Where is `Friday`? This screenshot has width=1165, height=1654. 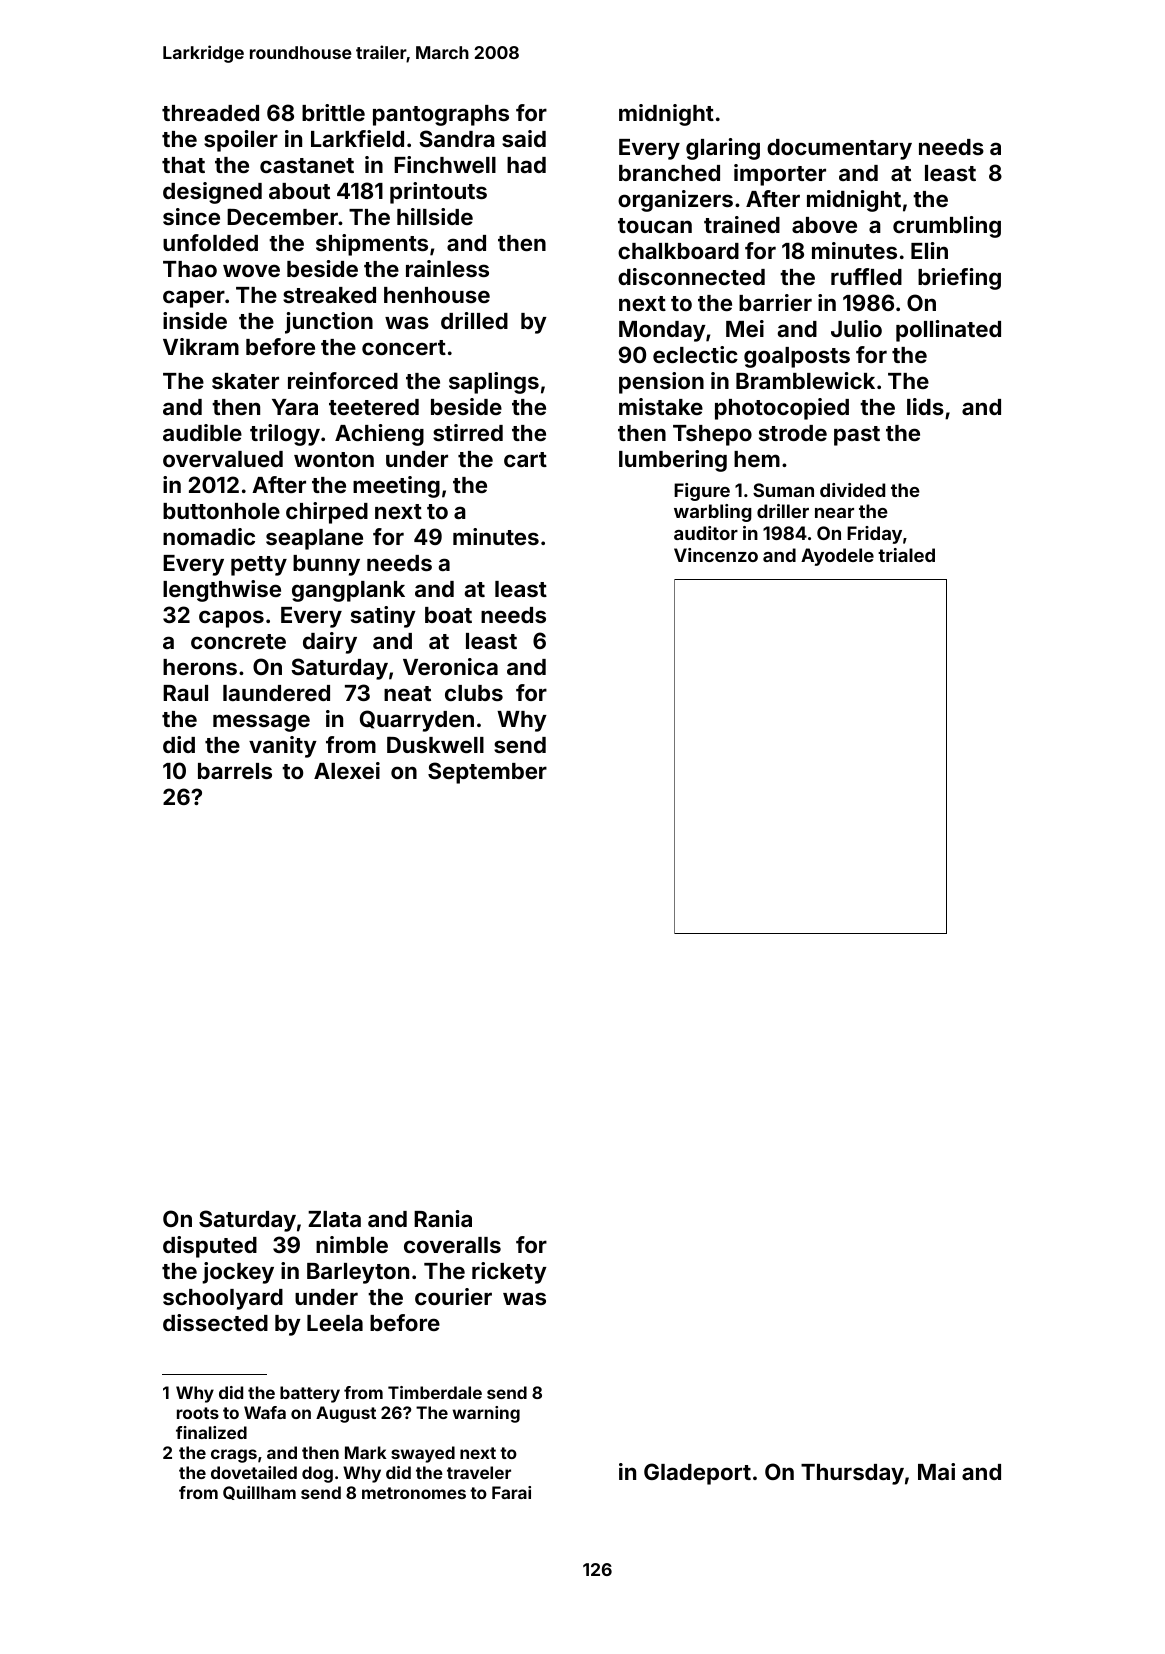
Friday is located at coordinates (874, 535).
